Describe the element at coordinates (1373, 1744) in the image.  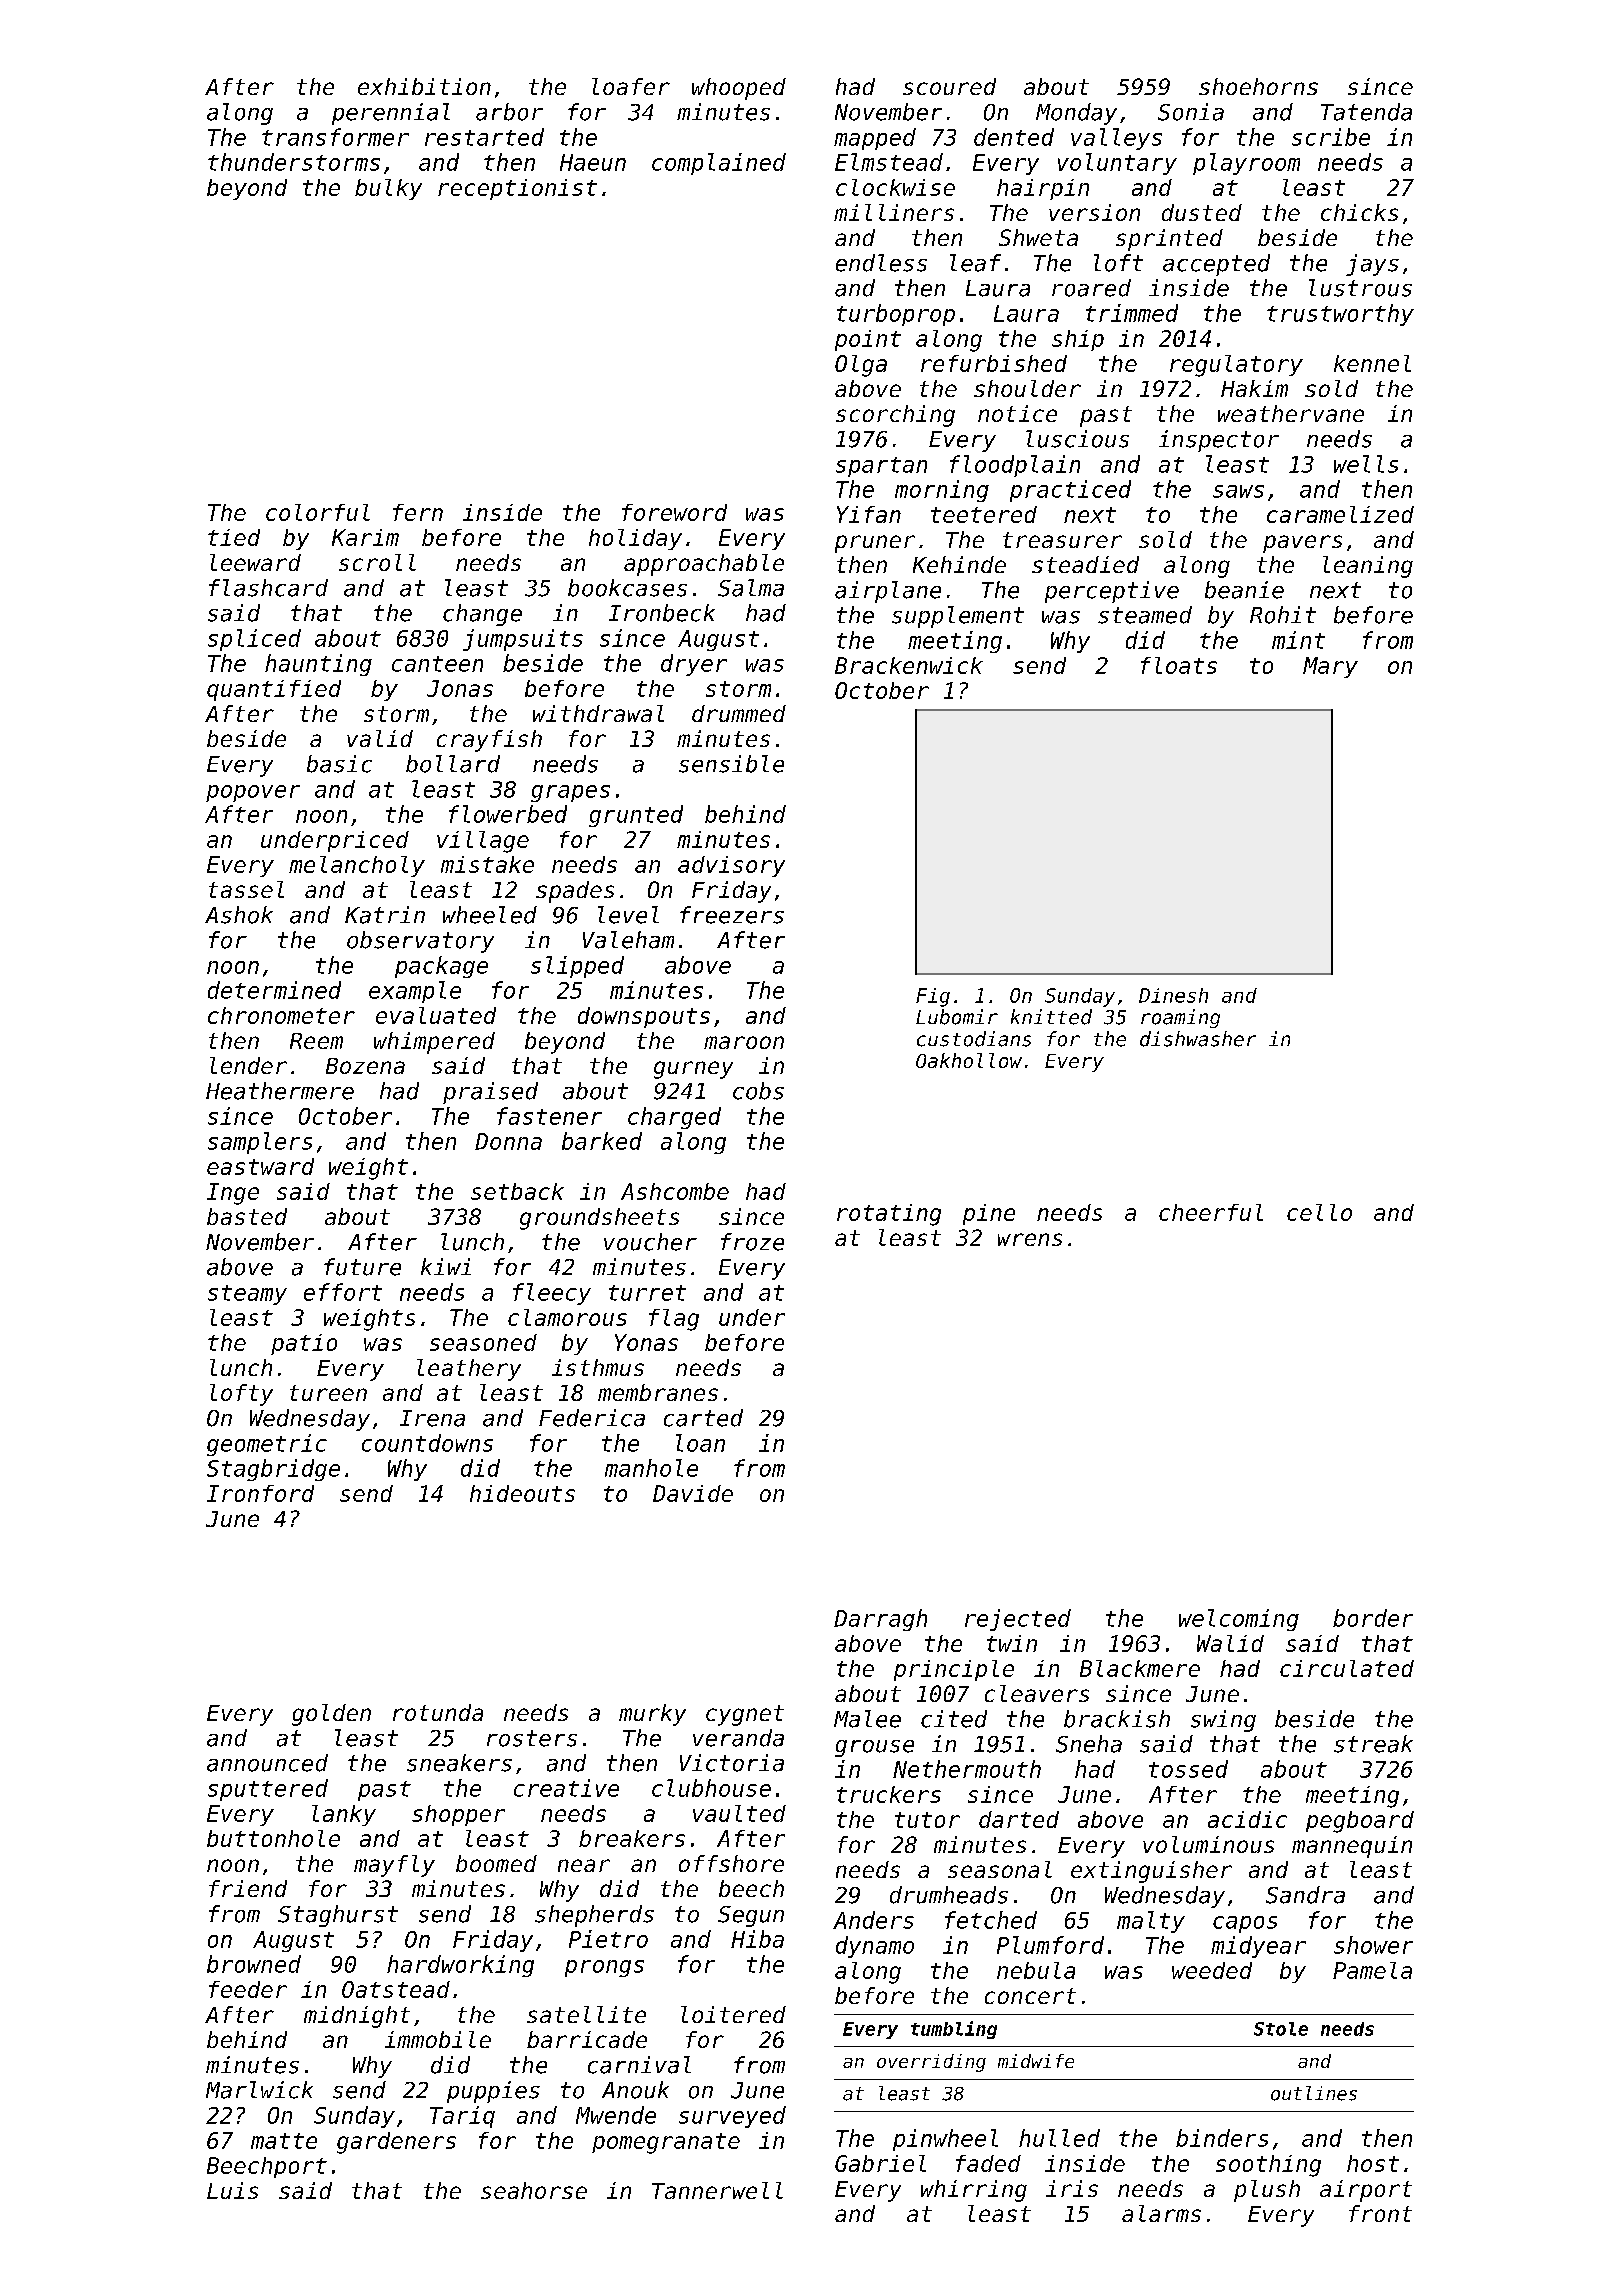
I see `streak` at that location.
